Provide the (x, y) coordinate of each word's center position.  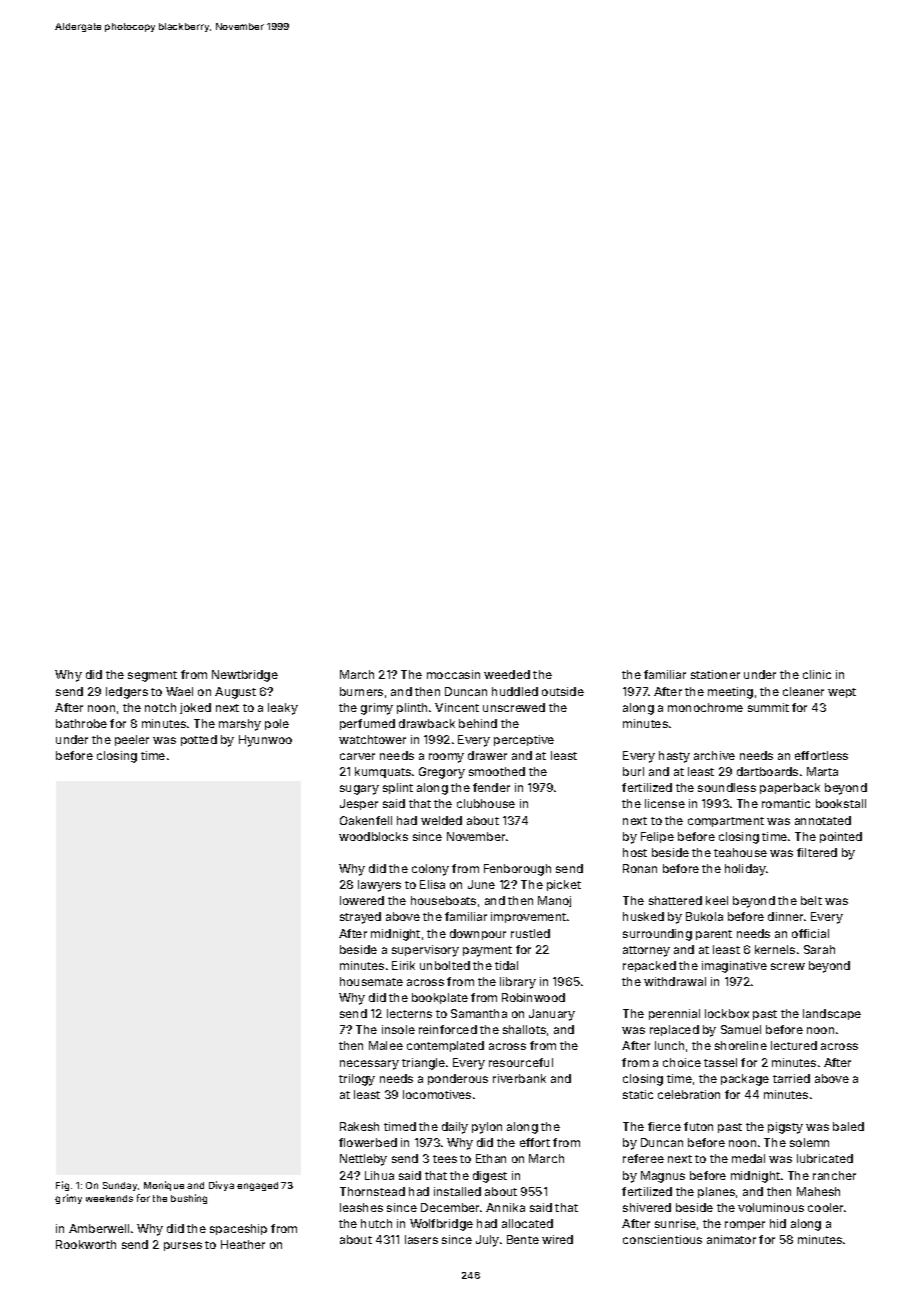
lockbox (727, 1013)
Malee (386, 1045)
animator (731, 1239)
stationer (715, 674)
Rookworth (86, 1244)
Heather (243, 1244)
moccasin (453, 674)
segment (152, 676)
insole (398, 1029)
